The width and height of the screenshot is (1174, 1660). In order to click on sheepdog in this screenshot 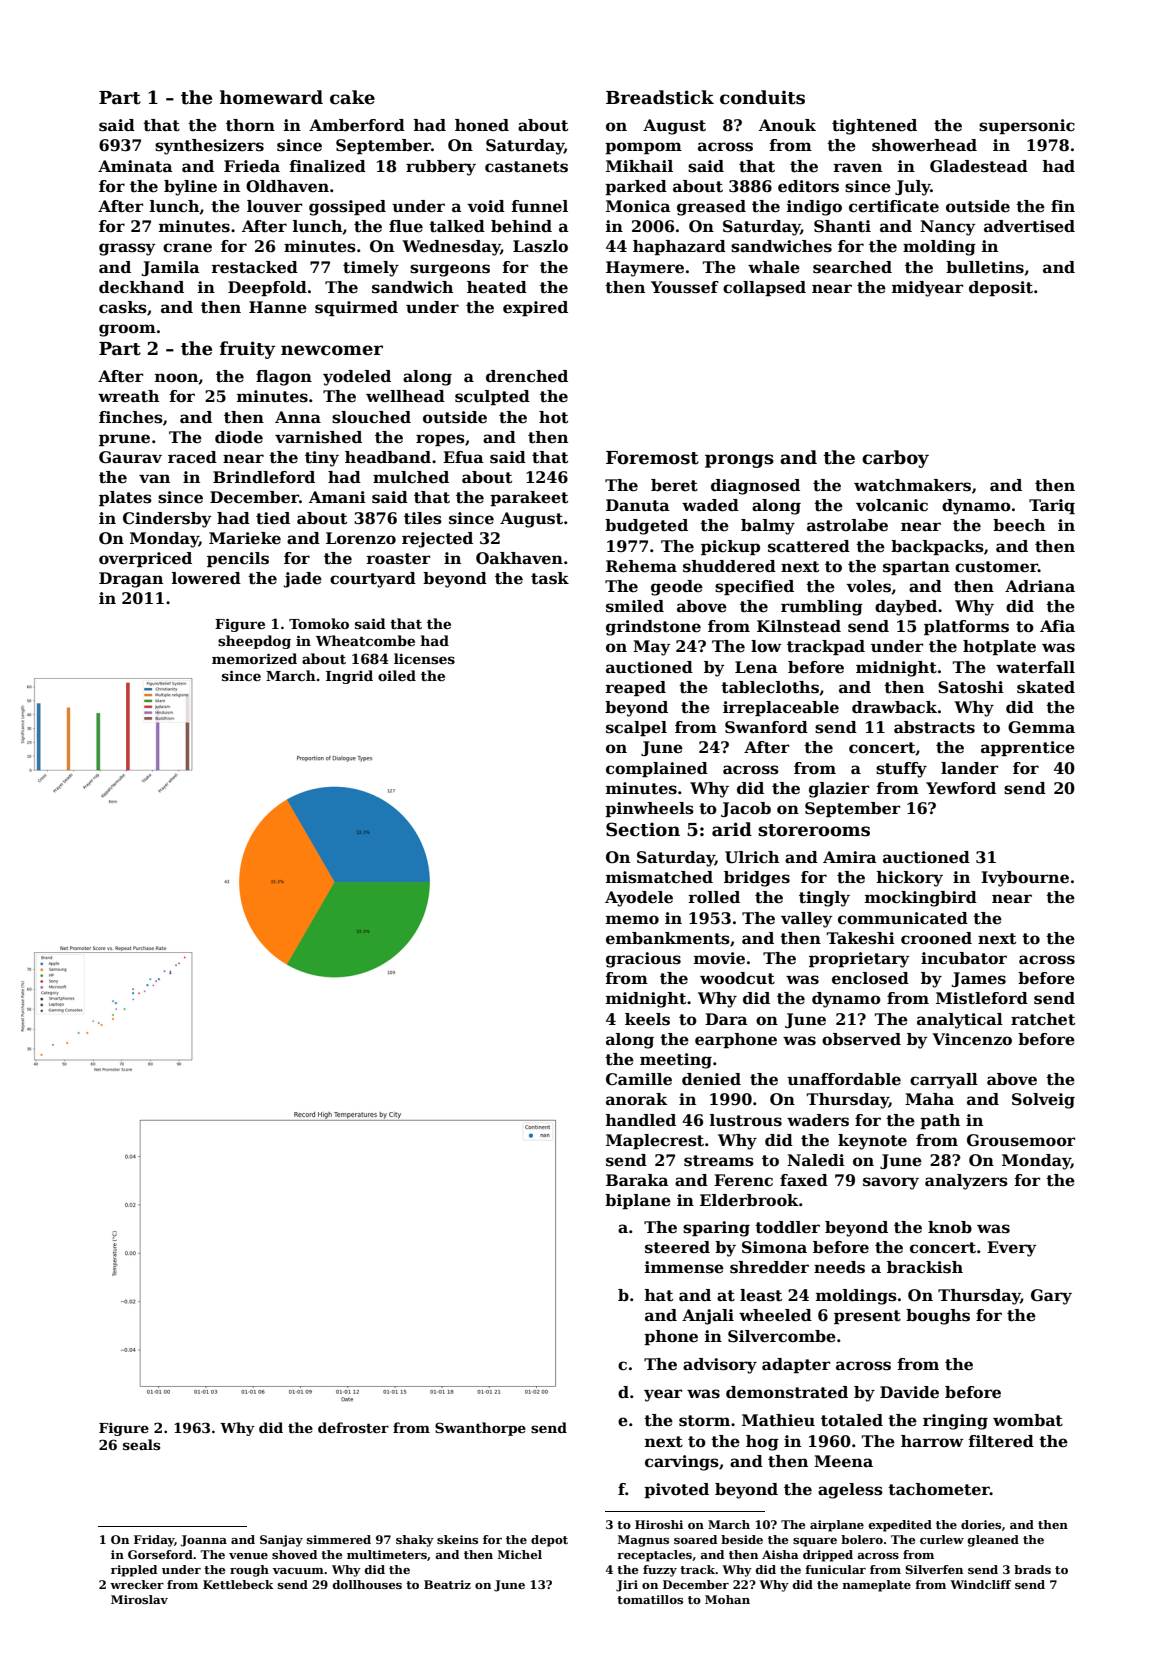, I will do `click(254, 642)`.
